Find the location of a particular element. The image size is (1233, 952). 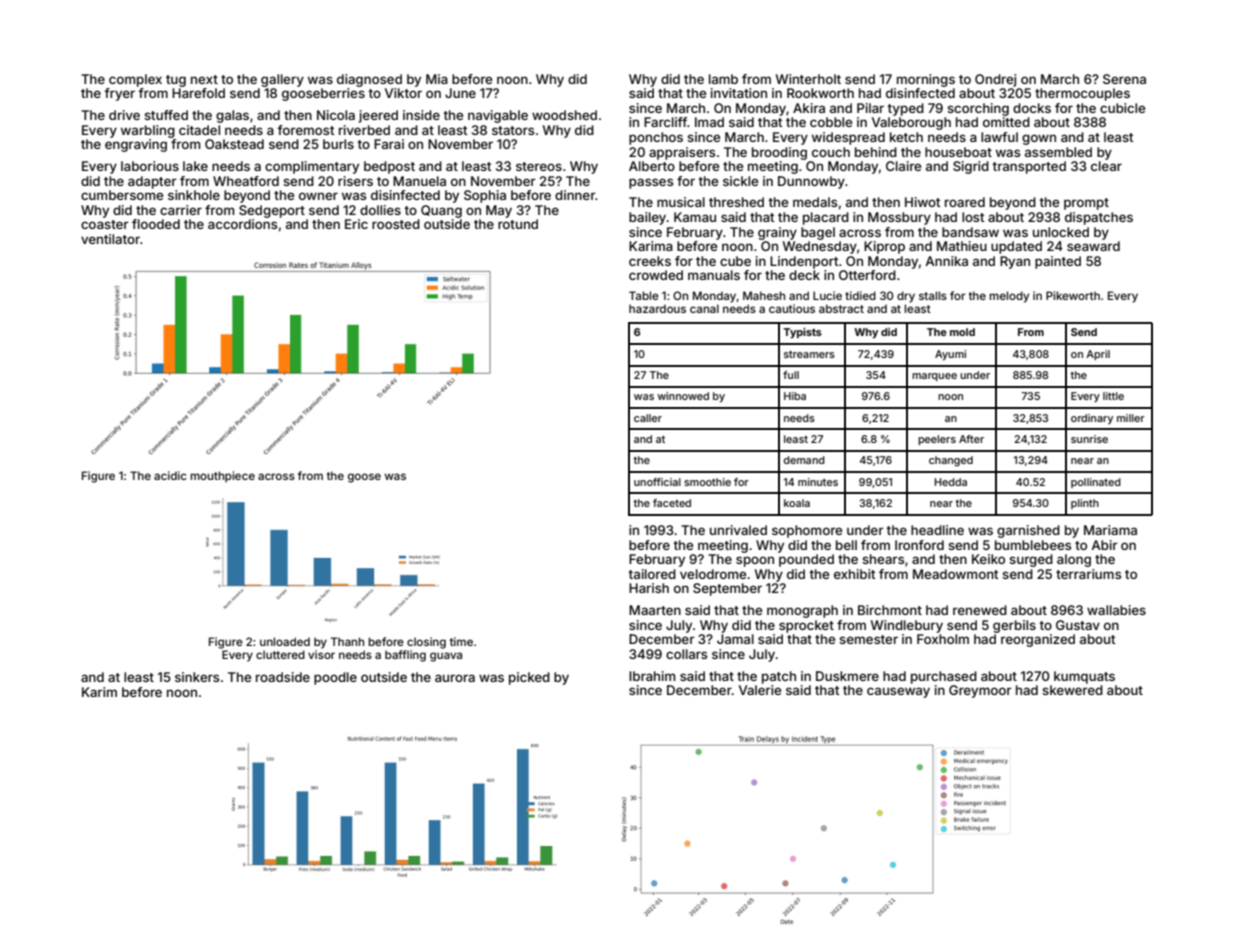

mouthpiece is located at coordinates (222, 477).
